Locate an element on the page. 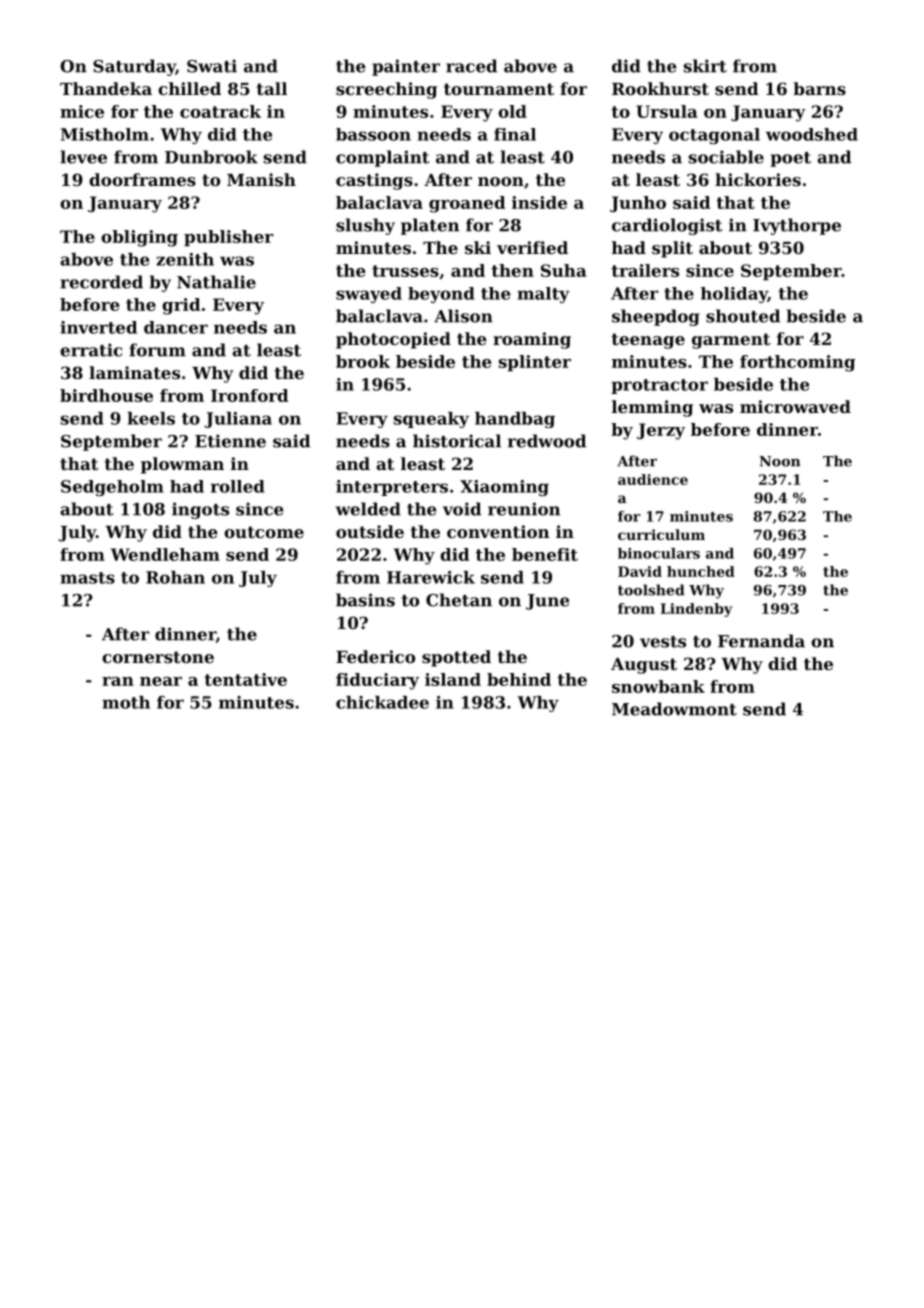 Image resolution: width=924 pixels, height=1308 pixels. Meadowmont is located at coordinates (674, 709).
